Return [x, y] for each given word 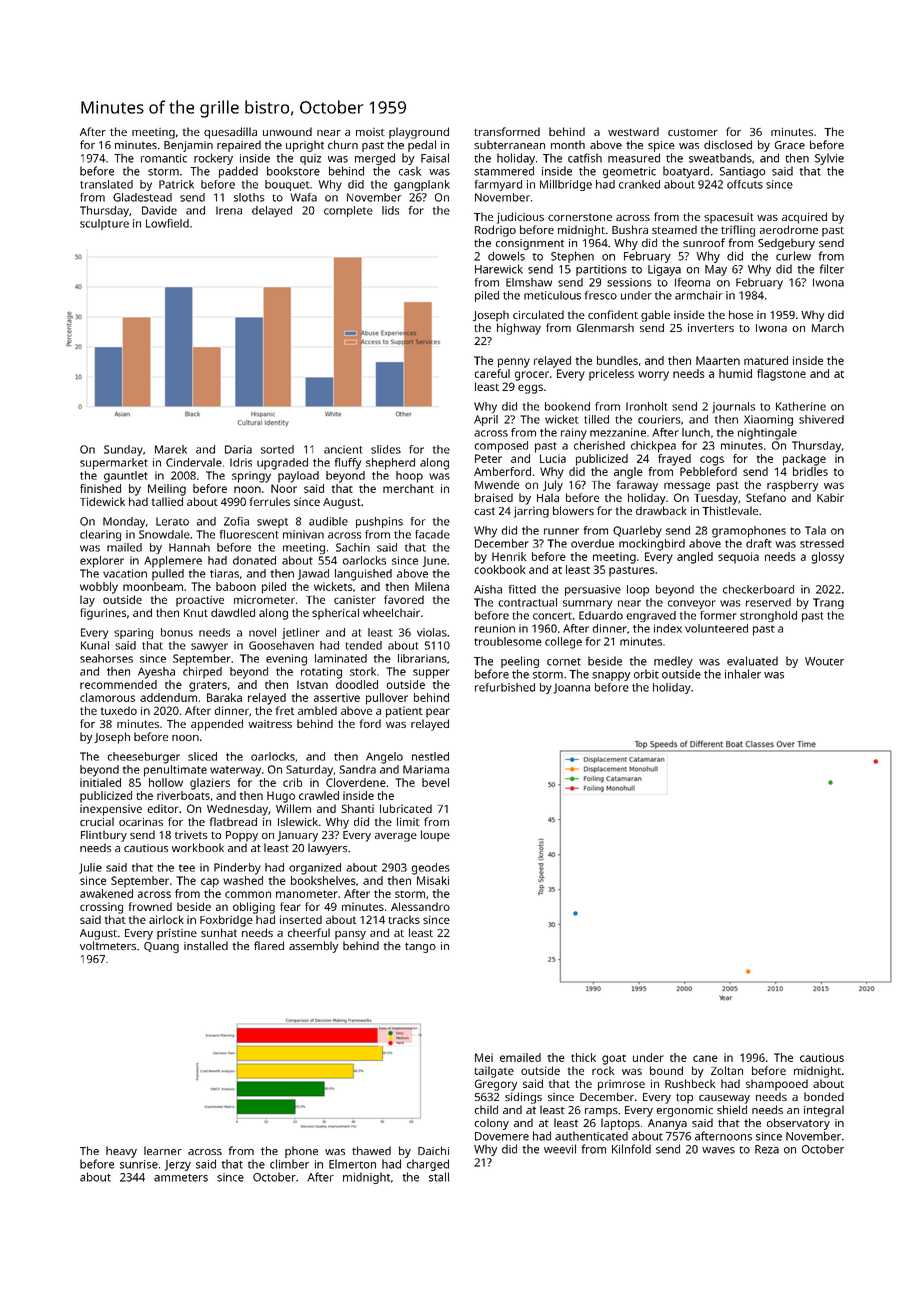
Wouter [824, 661]
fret [285, 710]
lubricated [406, 808]
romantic [164, 158]
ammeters [181, 1178]
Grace [790, 145]
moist [370, 132]
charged [428, 1165]
